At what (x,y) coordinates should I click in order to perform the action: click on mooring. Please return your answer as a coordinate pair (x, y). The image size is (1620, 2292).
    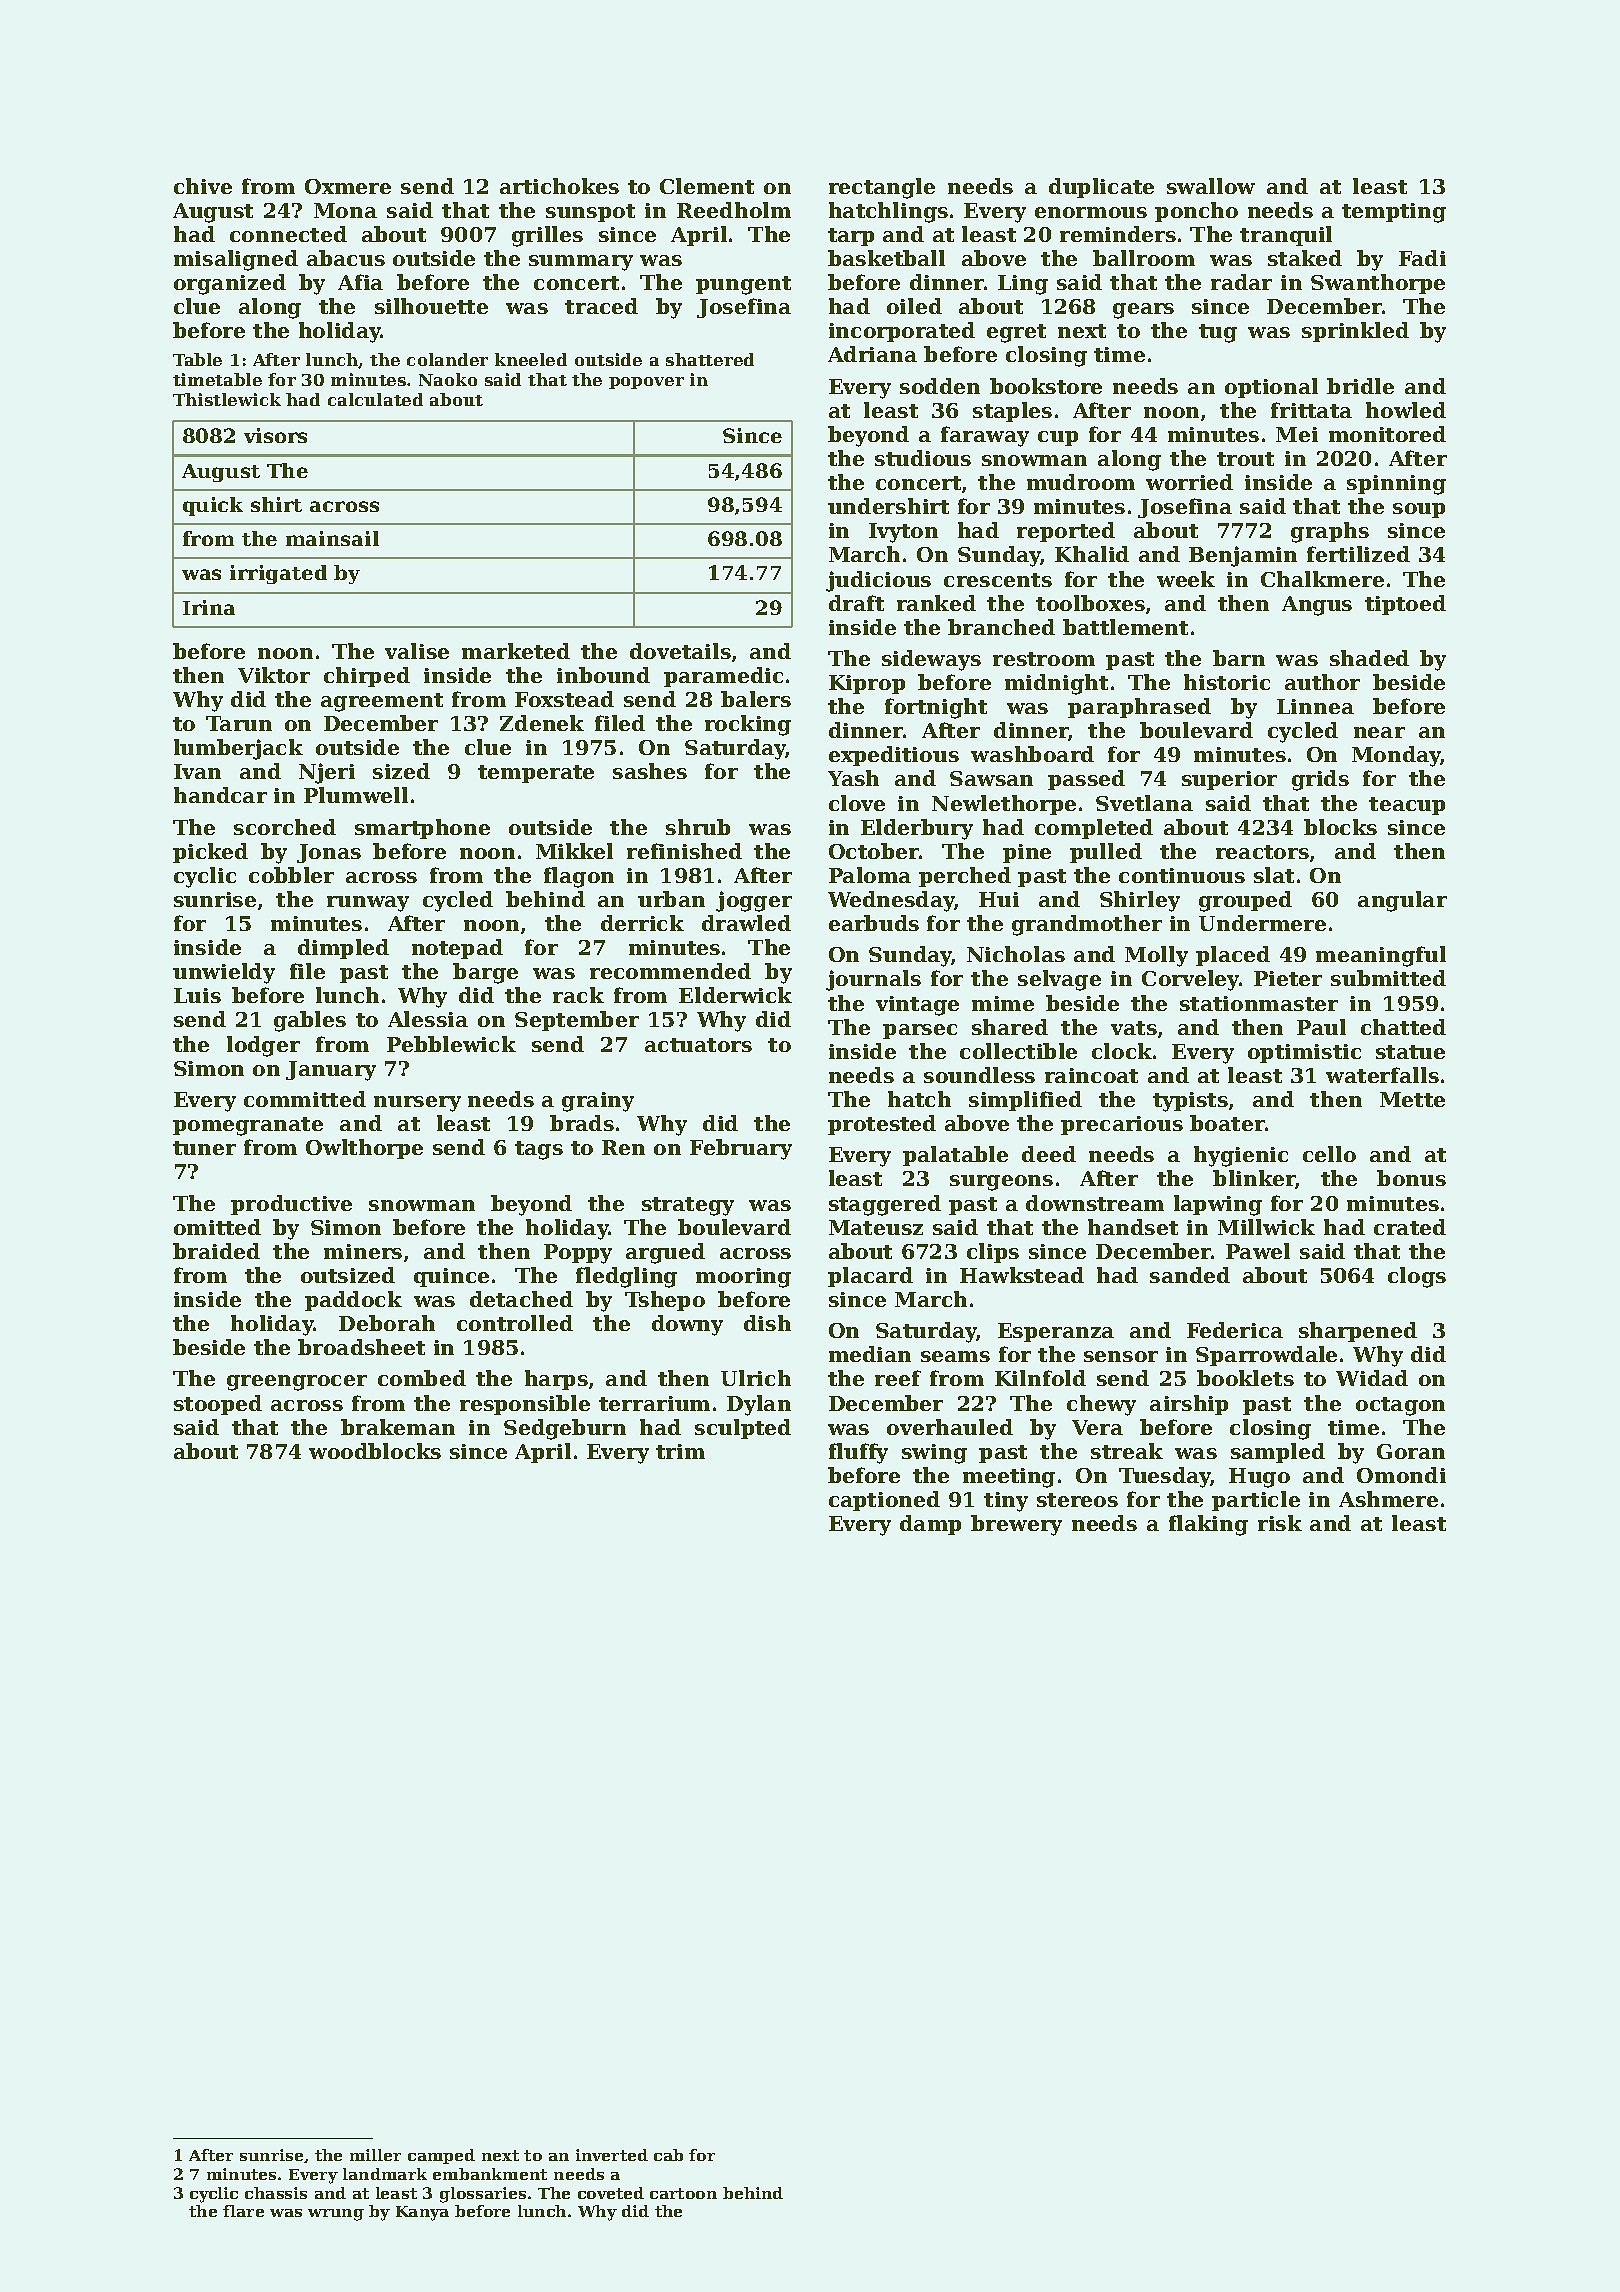
    Looking at the image, I should click on (743, 1278).
